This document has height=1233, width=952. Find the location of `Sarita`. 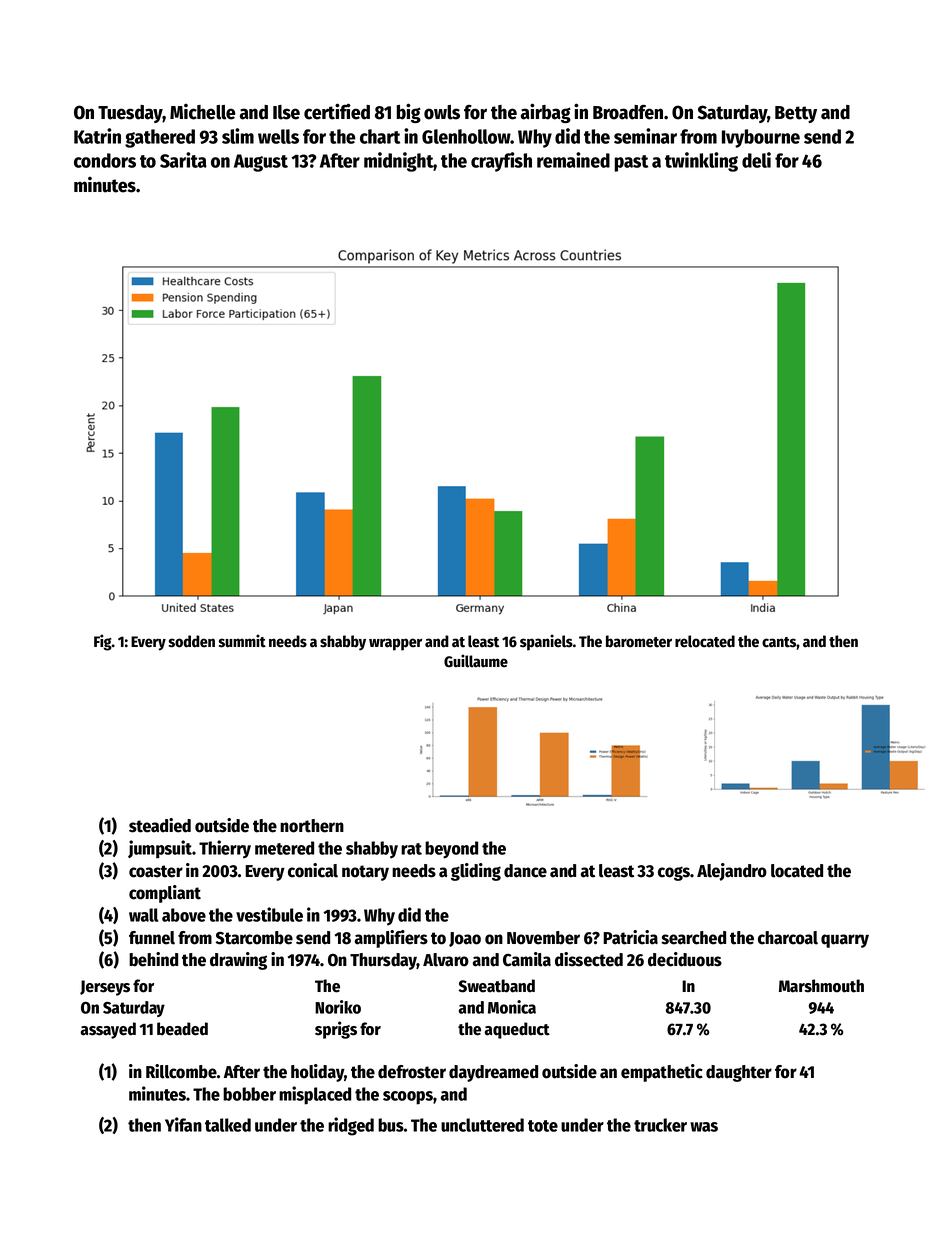

Sarita is located at coordinates (183, 160).
